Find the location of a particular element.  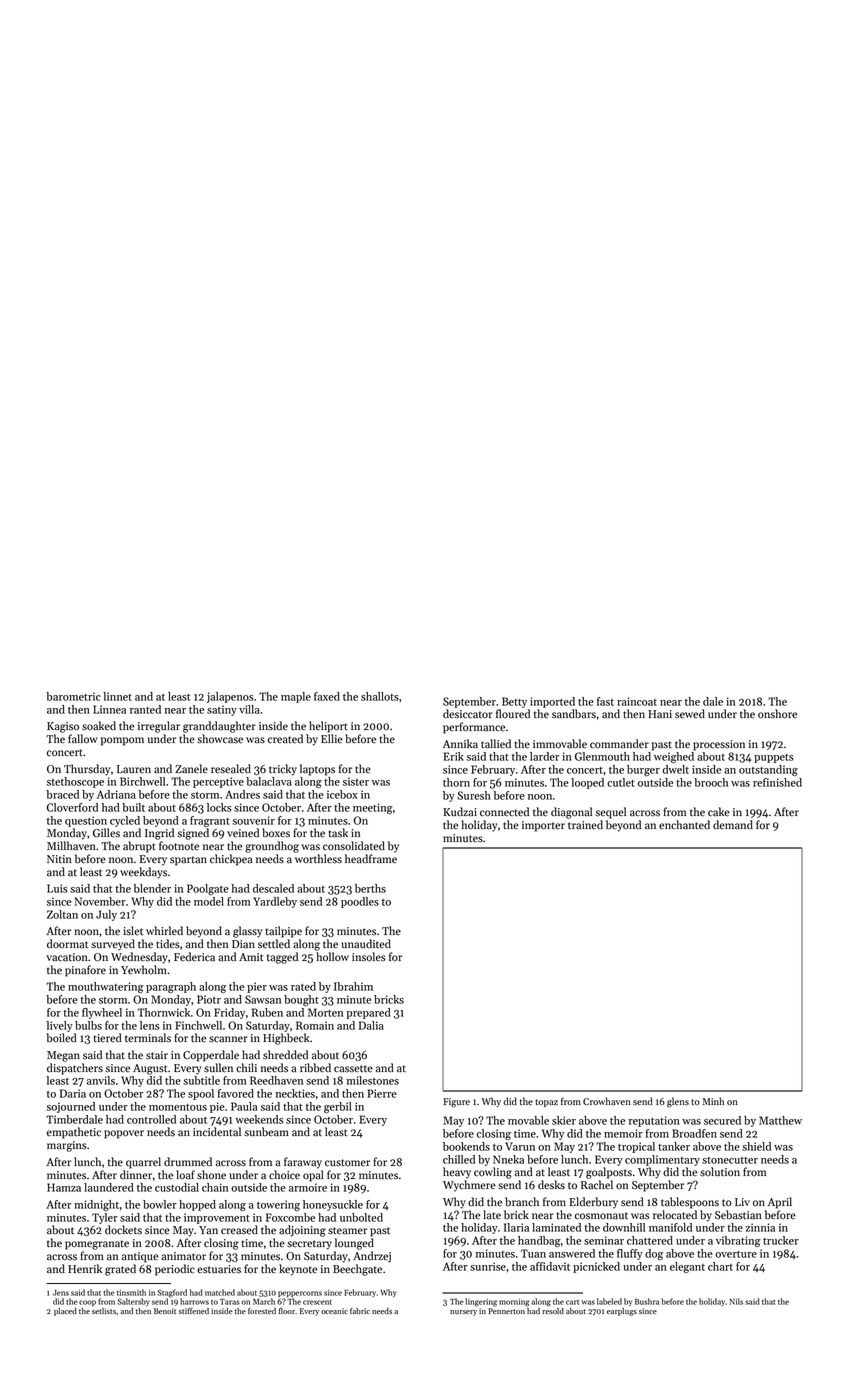

controlled is located at coordinates (151, 1119).
